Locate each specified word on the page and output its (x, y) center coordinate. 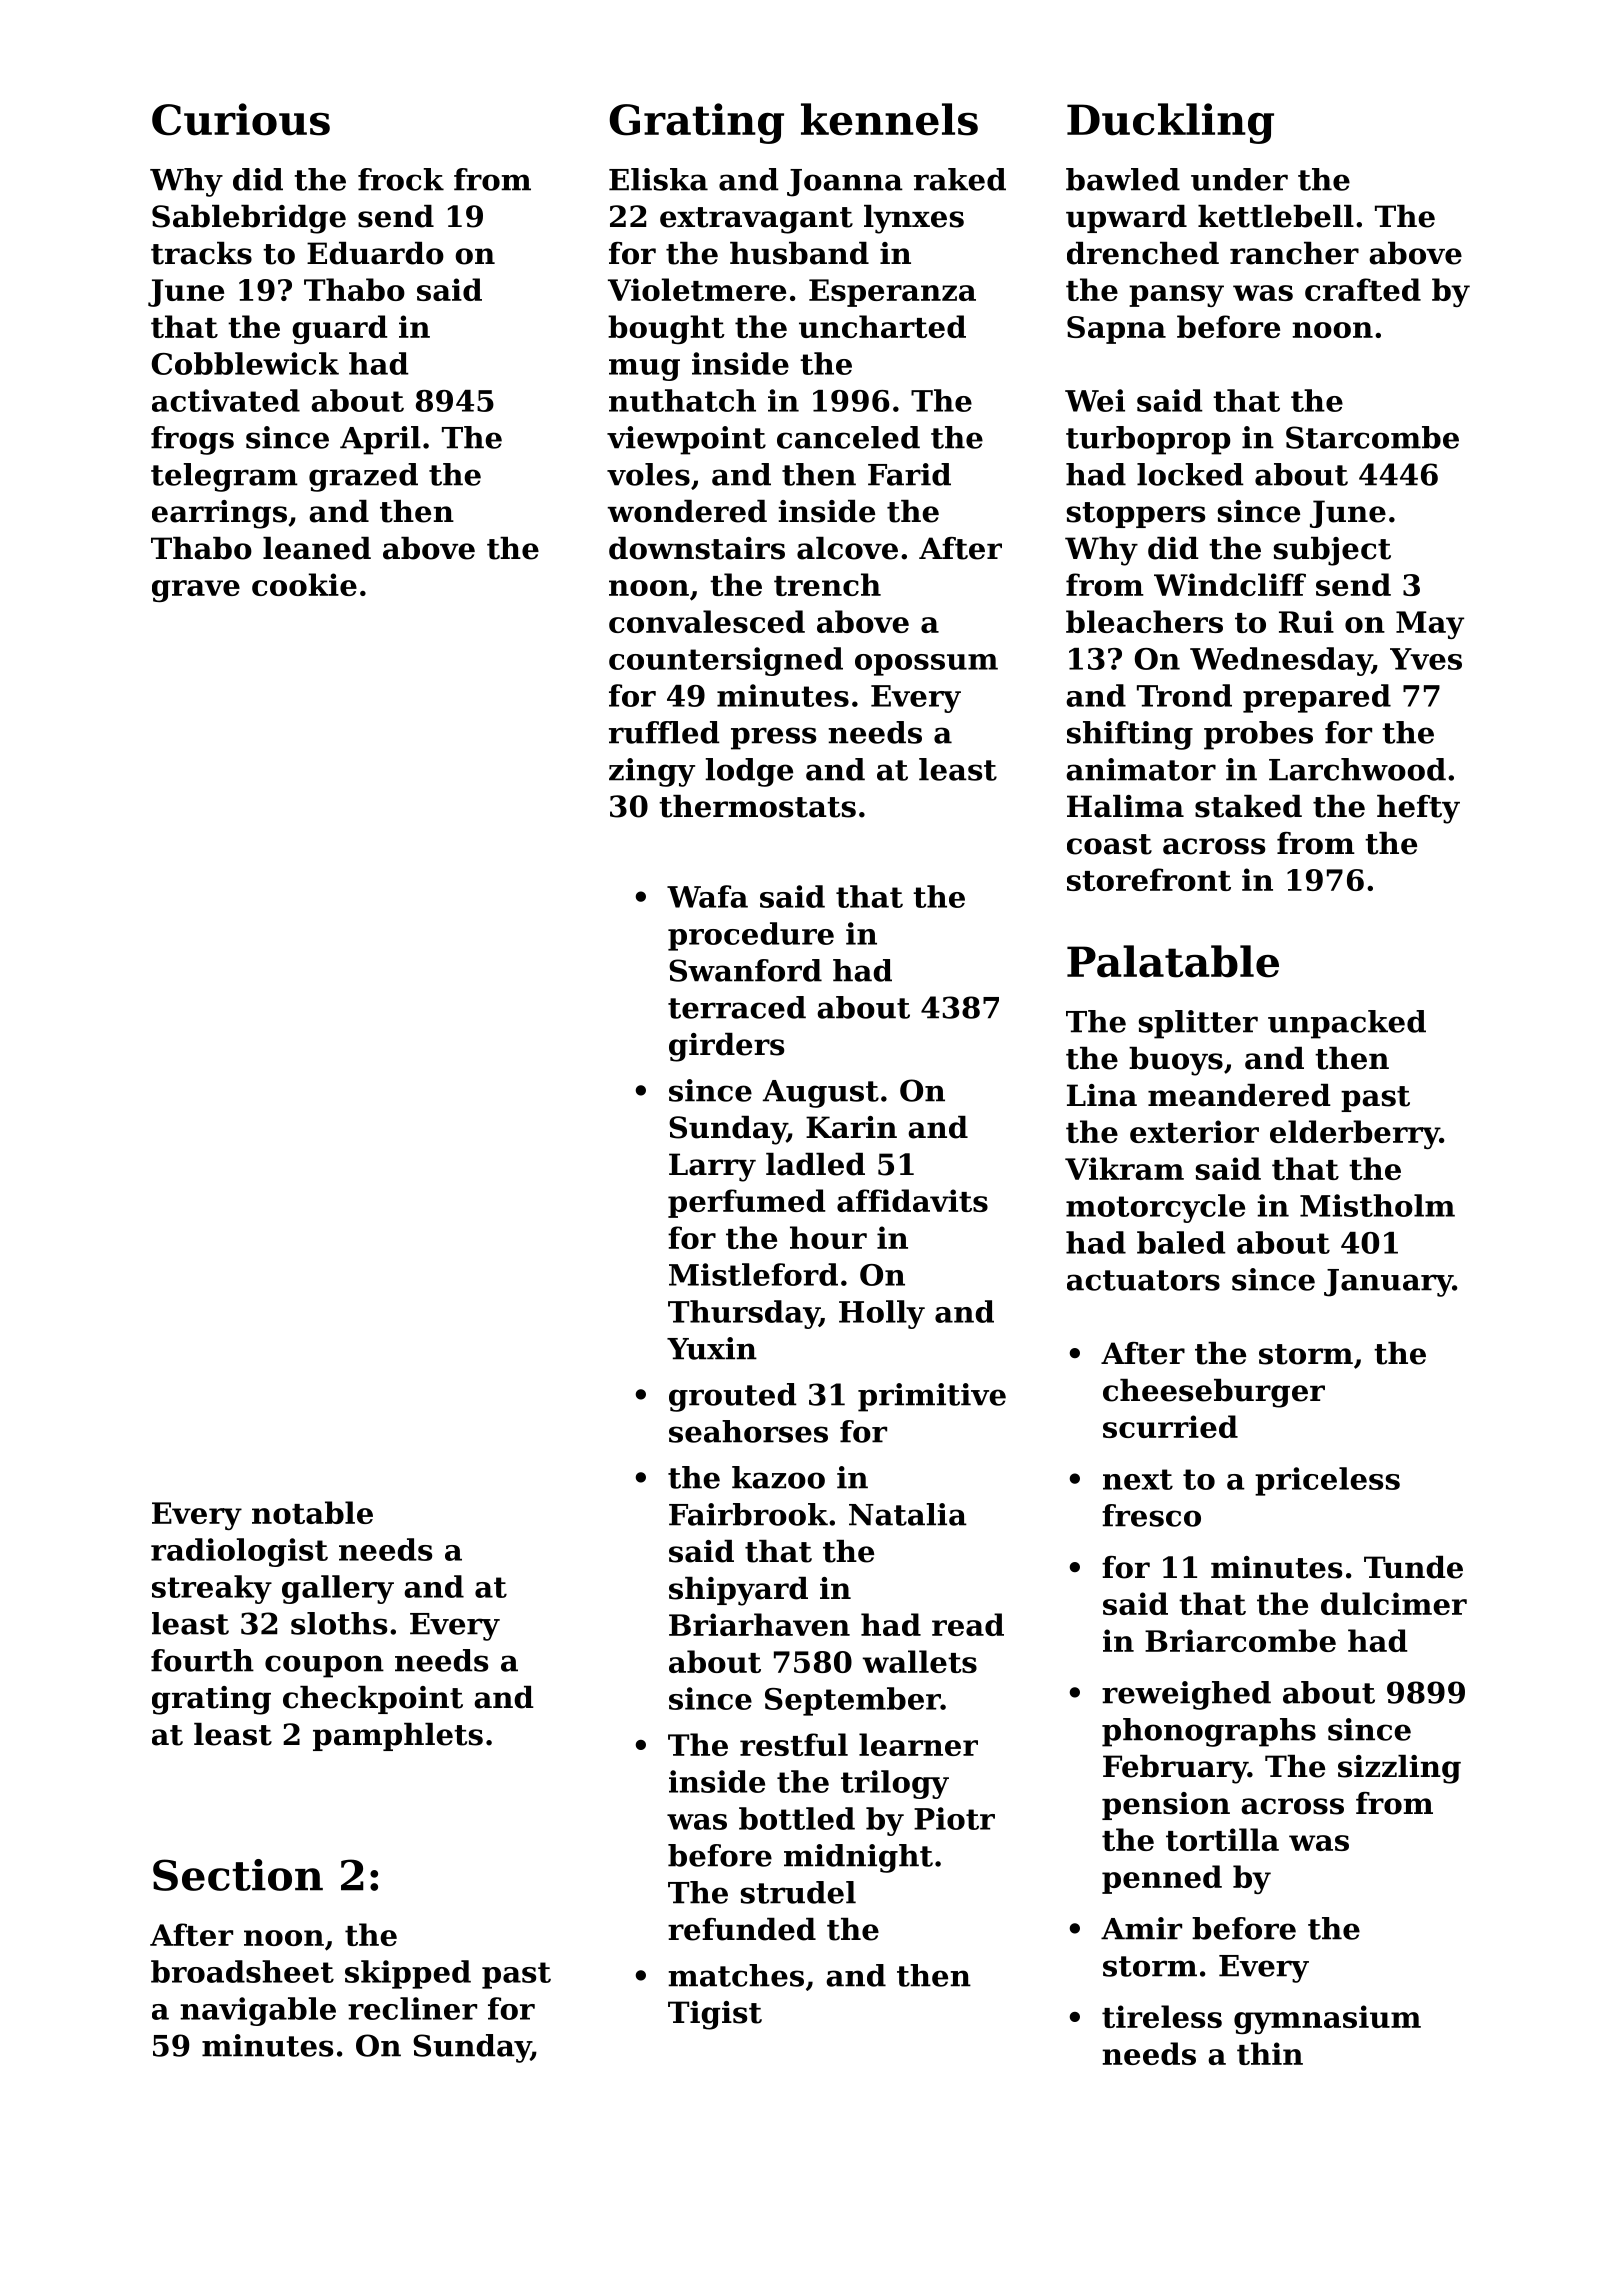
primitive (932, 1397)
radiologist (239, 1552)
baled (1181, 1242)
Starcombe (1372, 437)
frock (401, 179)
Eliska (658, 179)
